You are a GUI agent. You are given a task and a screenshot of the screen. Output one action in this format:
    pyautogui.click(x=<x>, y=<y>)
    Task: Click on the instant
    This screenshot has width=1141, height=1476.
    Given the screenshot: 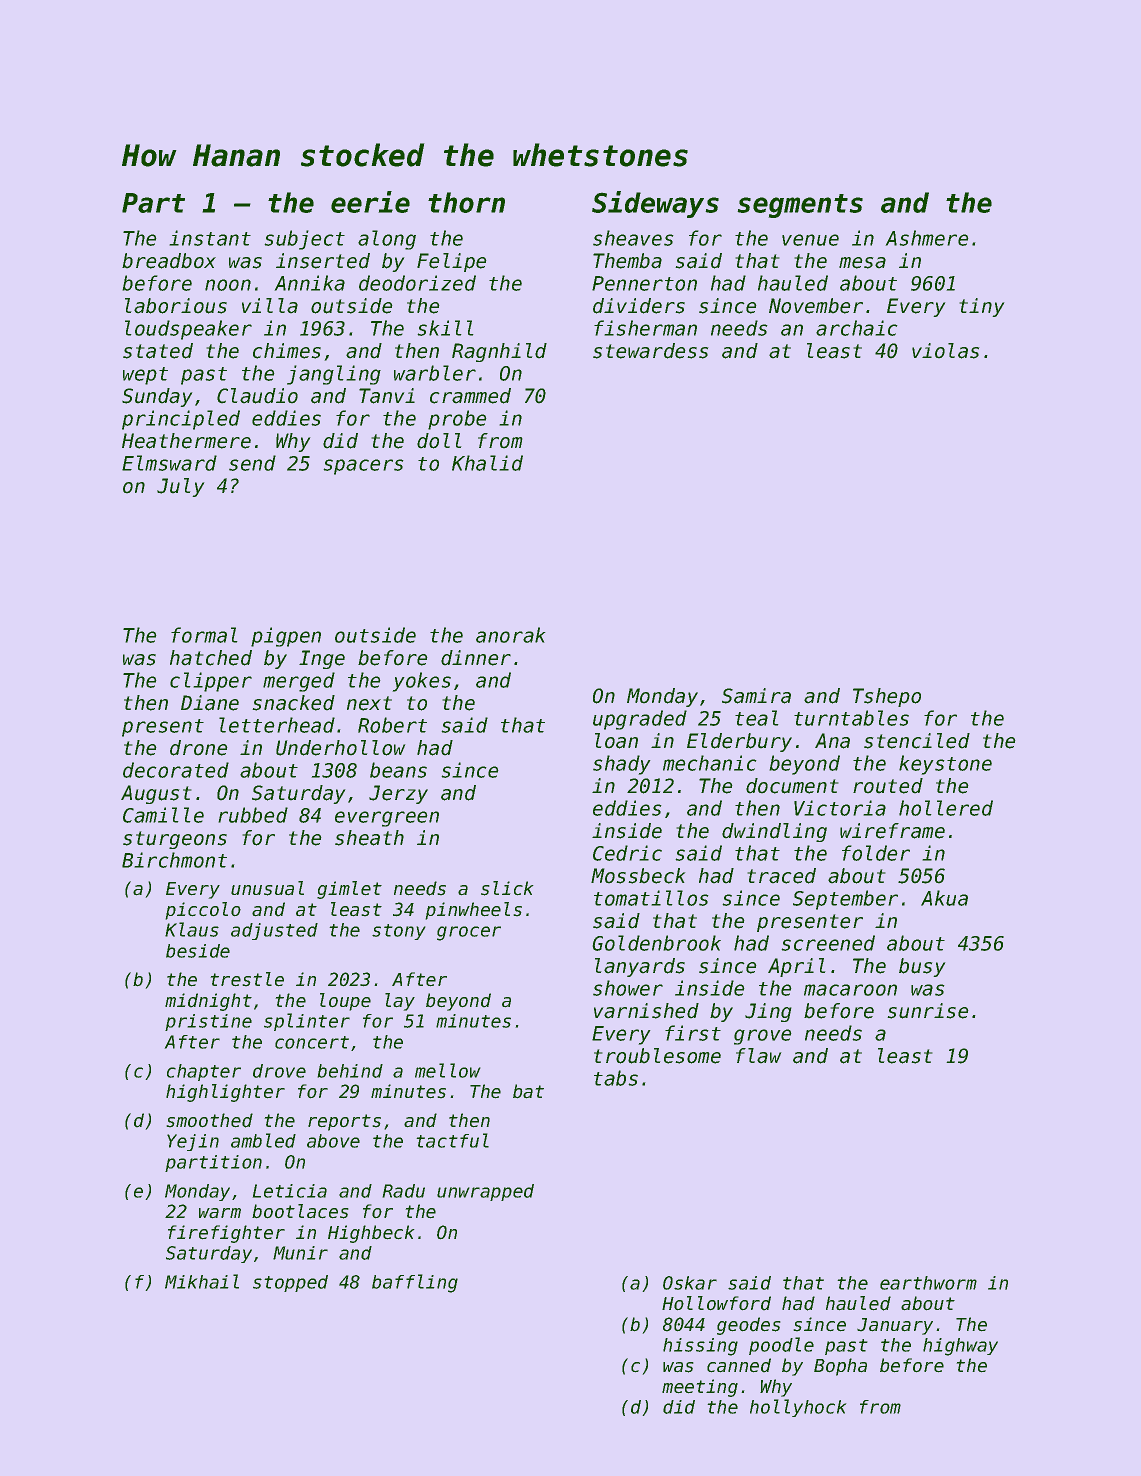 What is the action you would take?
    pyautogui.click(x=210, y=238)
